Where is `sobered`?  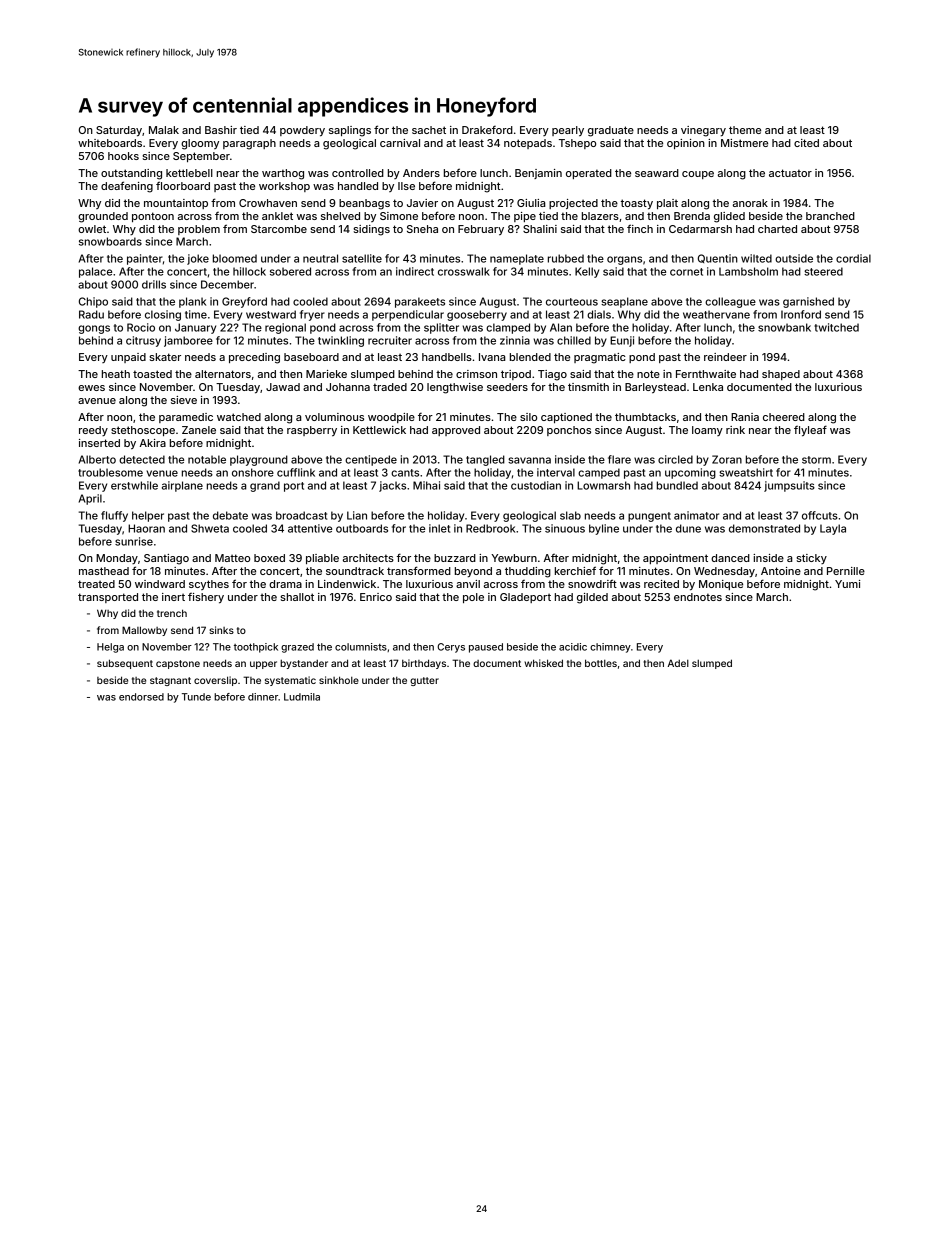
sobered is located at coordinates (290, 271).
